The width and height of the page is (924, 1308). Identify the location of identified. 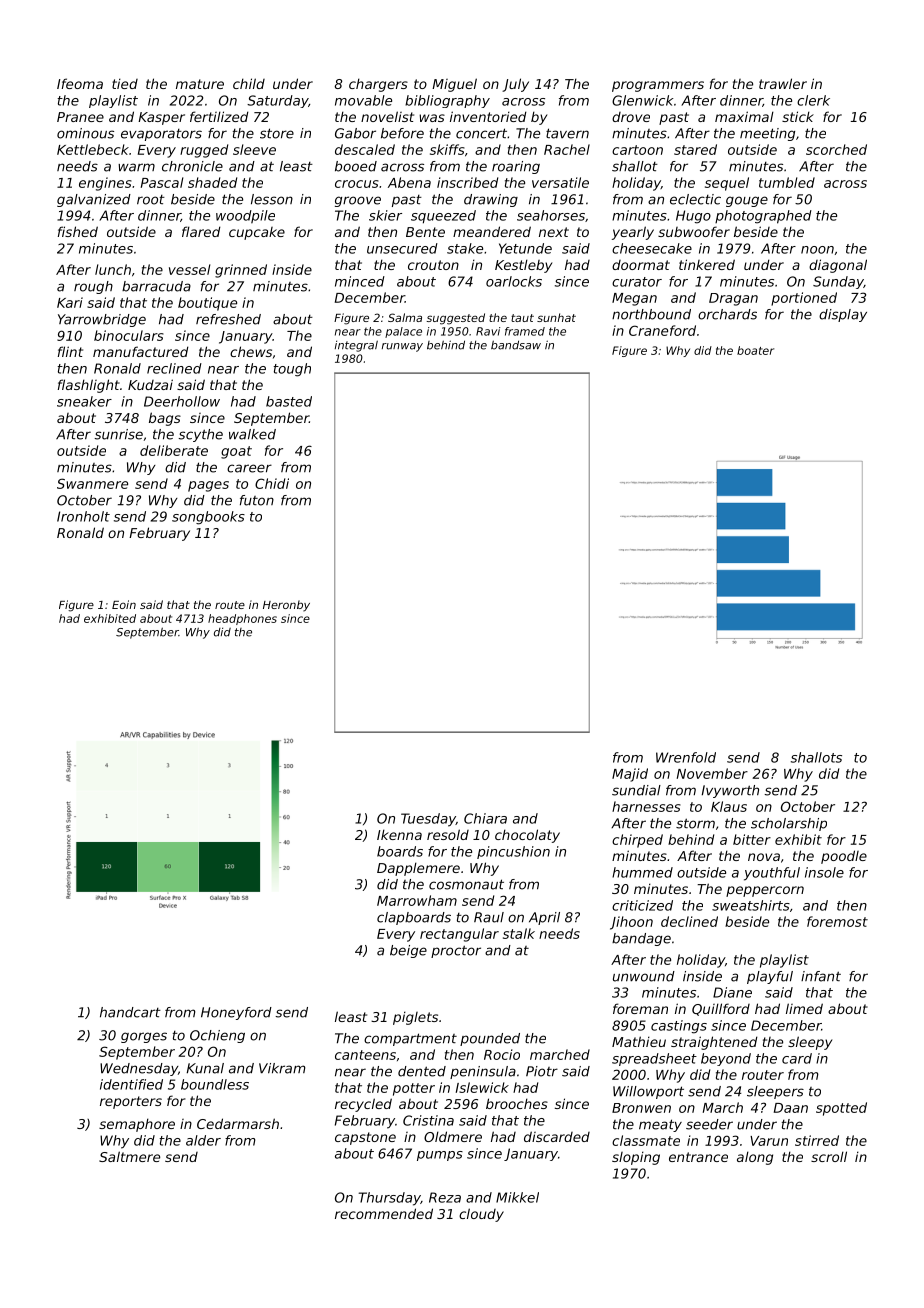
(131, 1084).
